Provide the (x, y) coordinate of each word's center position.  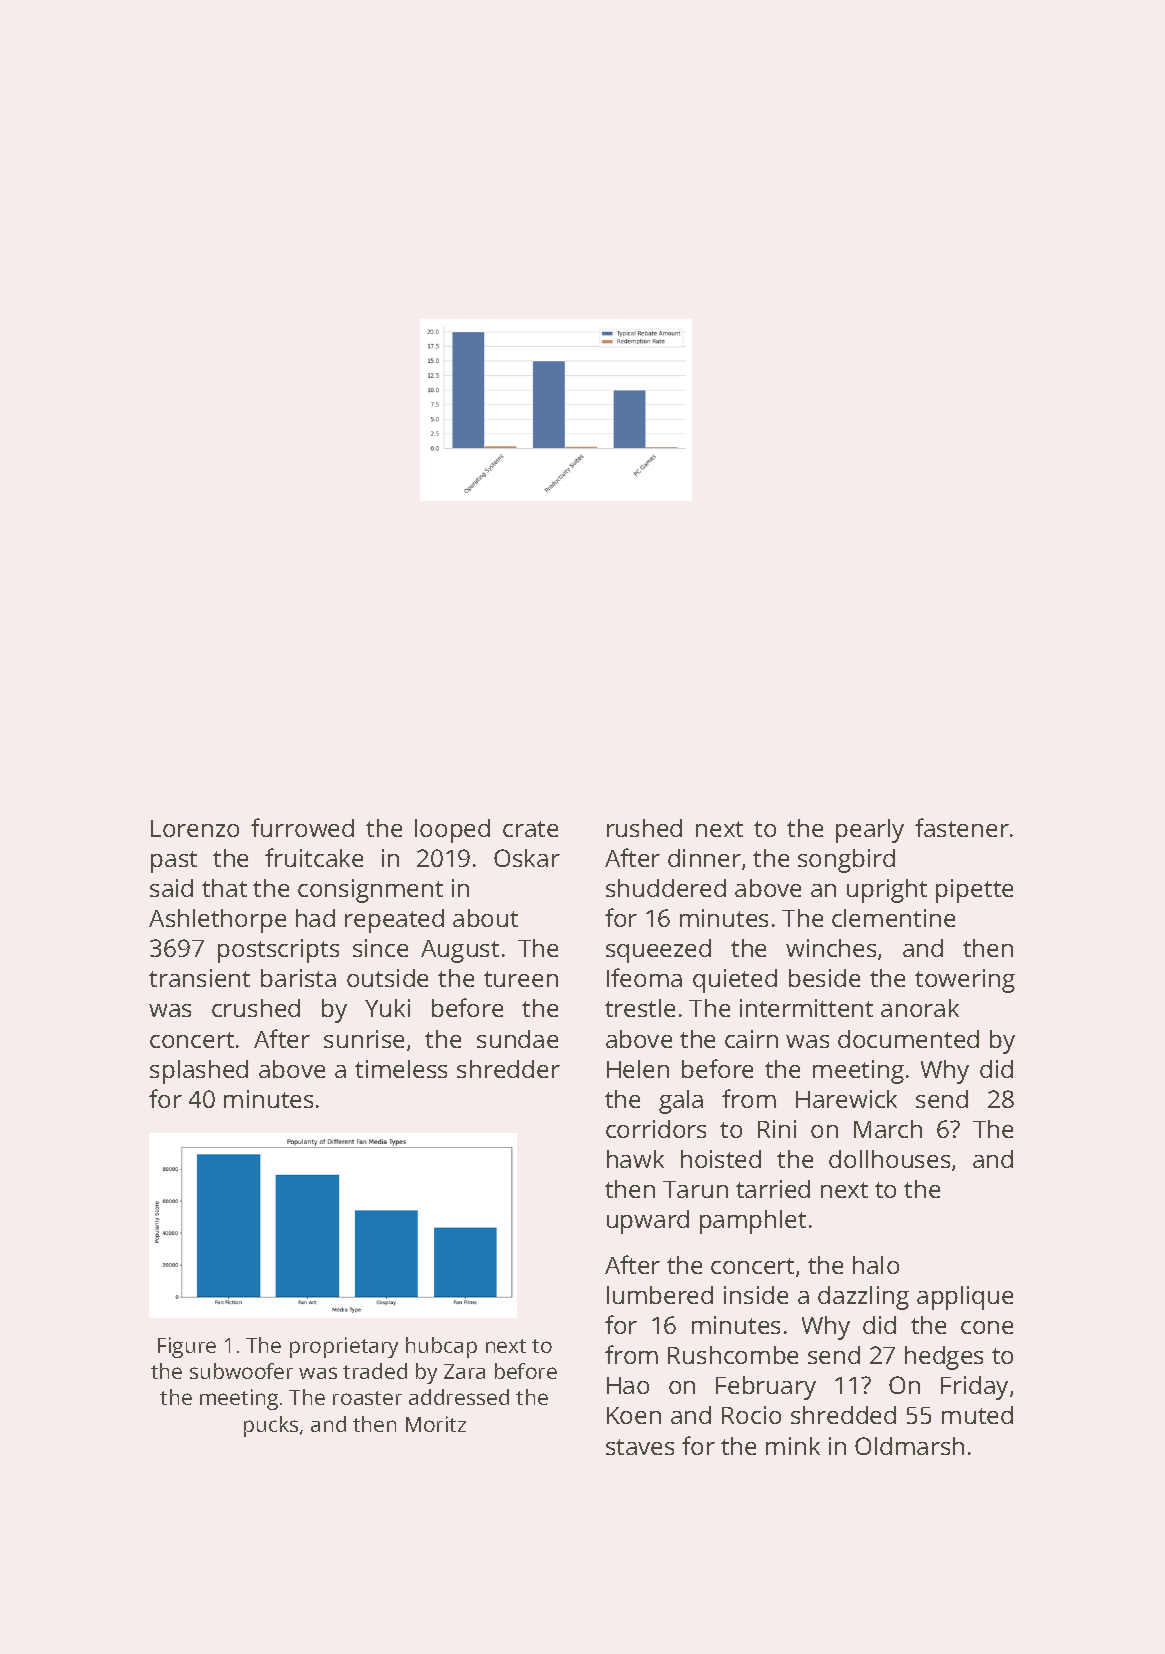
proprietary (344, 1347)
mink (793, 1446)
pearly (870, 831)
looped (452, 831)
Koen (634, 1415)
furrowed (302, 827)
